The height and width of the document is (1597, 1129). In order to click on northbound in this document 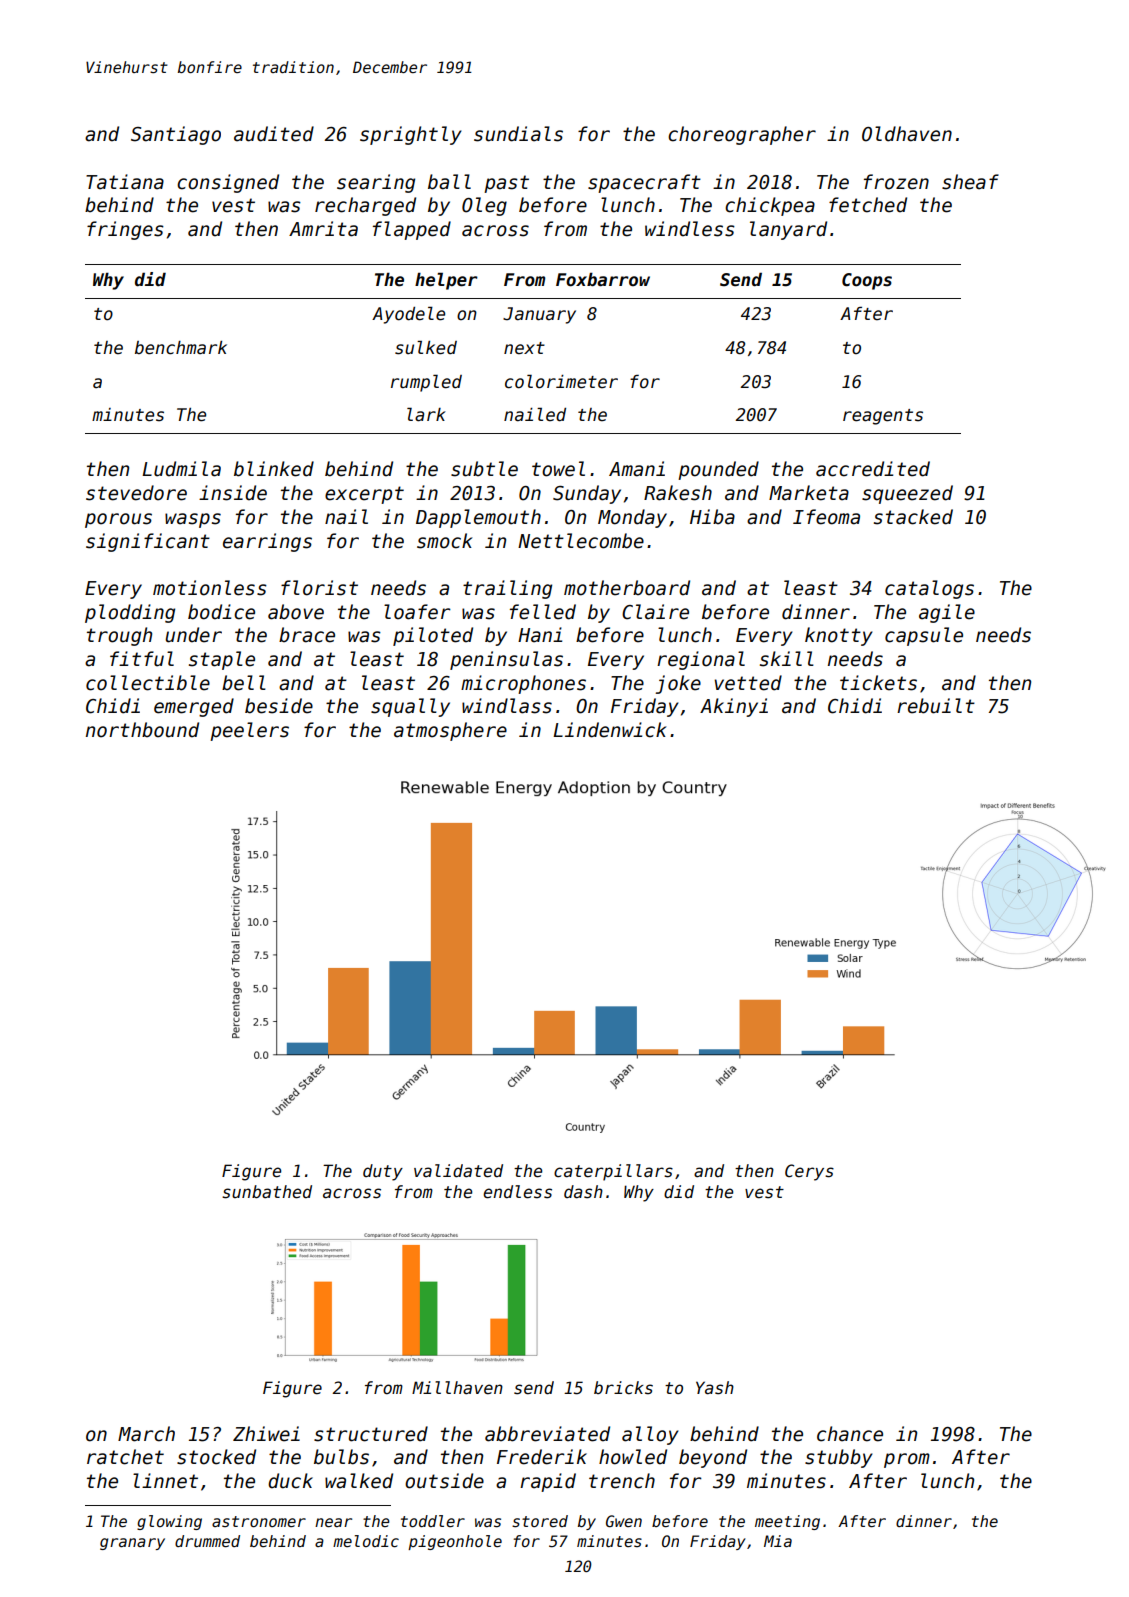, I will do `click(142, 730)`.
